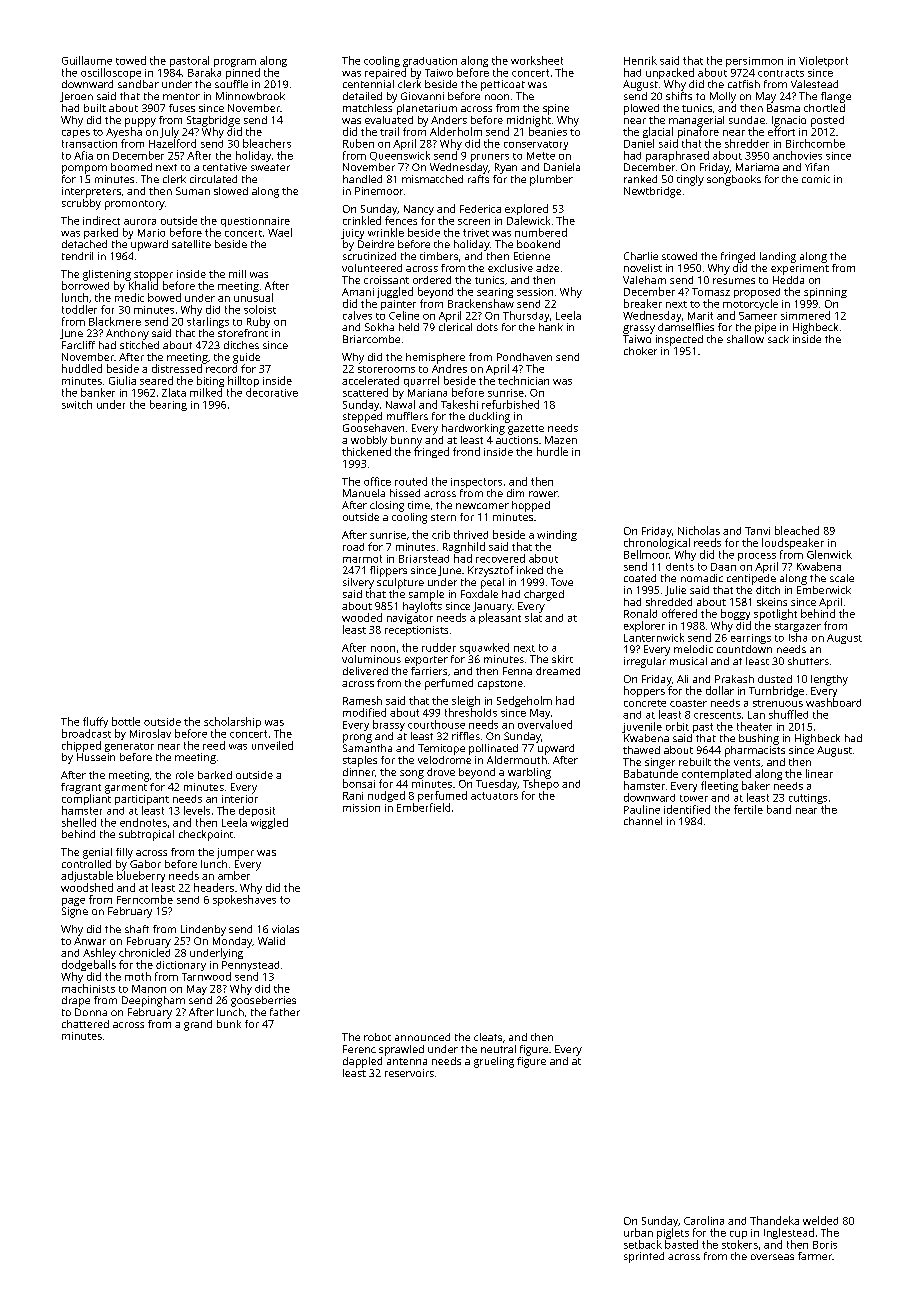  Describe the element at coordinates (358, 583) in the document. I see `silvery` at that location.
